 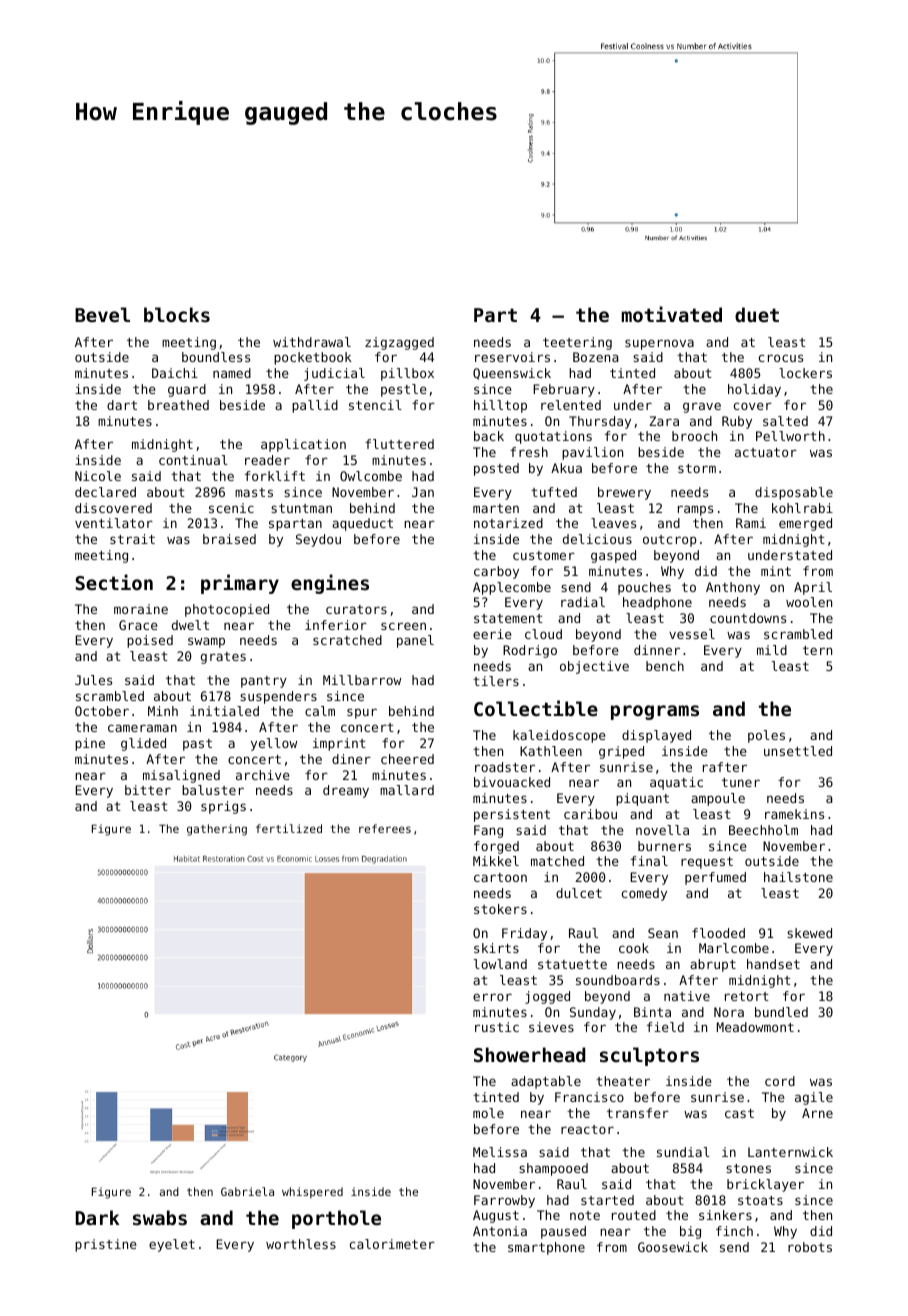 I want to click on unsettled, so click(x=798, y=751).
